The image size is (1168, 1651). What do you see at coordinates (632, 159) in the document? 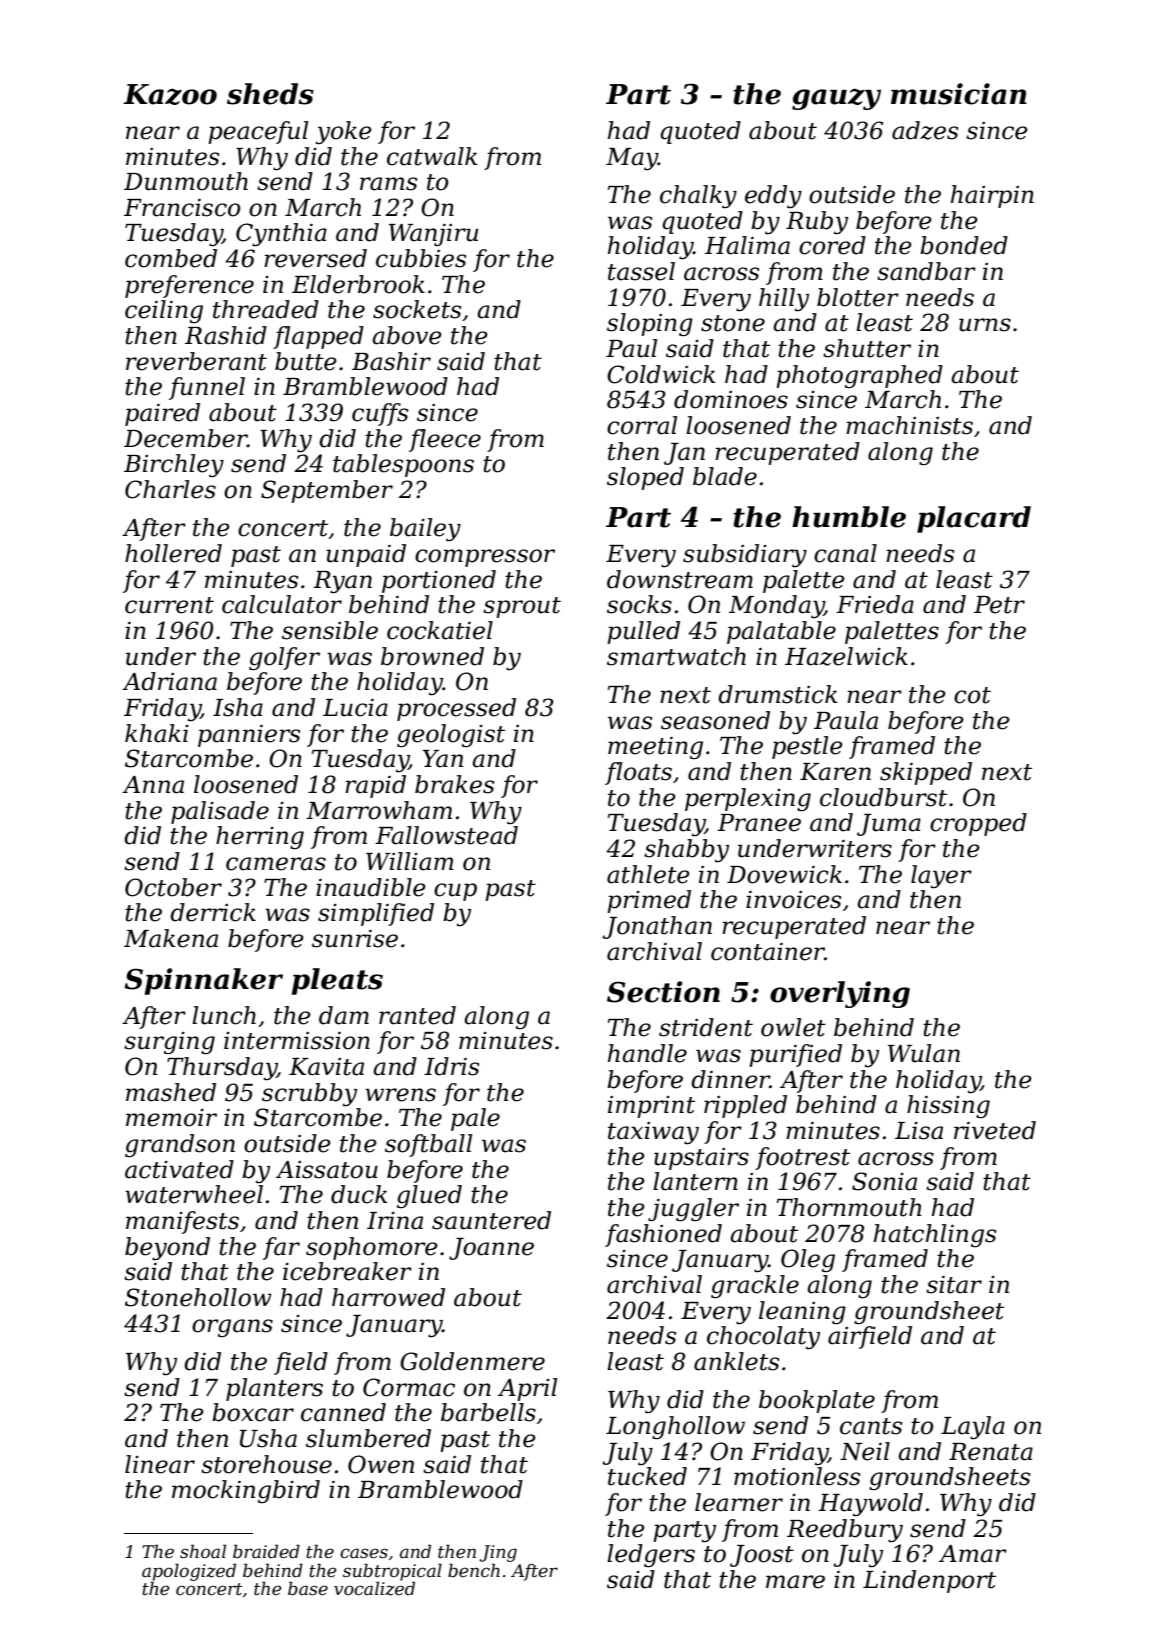
I see `May` at bounding box center [632, 159].
